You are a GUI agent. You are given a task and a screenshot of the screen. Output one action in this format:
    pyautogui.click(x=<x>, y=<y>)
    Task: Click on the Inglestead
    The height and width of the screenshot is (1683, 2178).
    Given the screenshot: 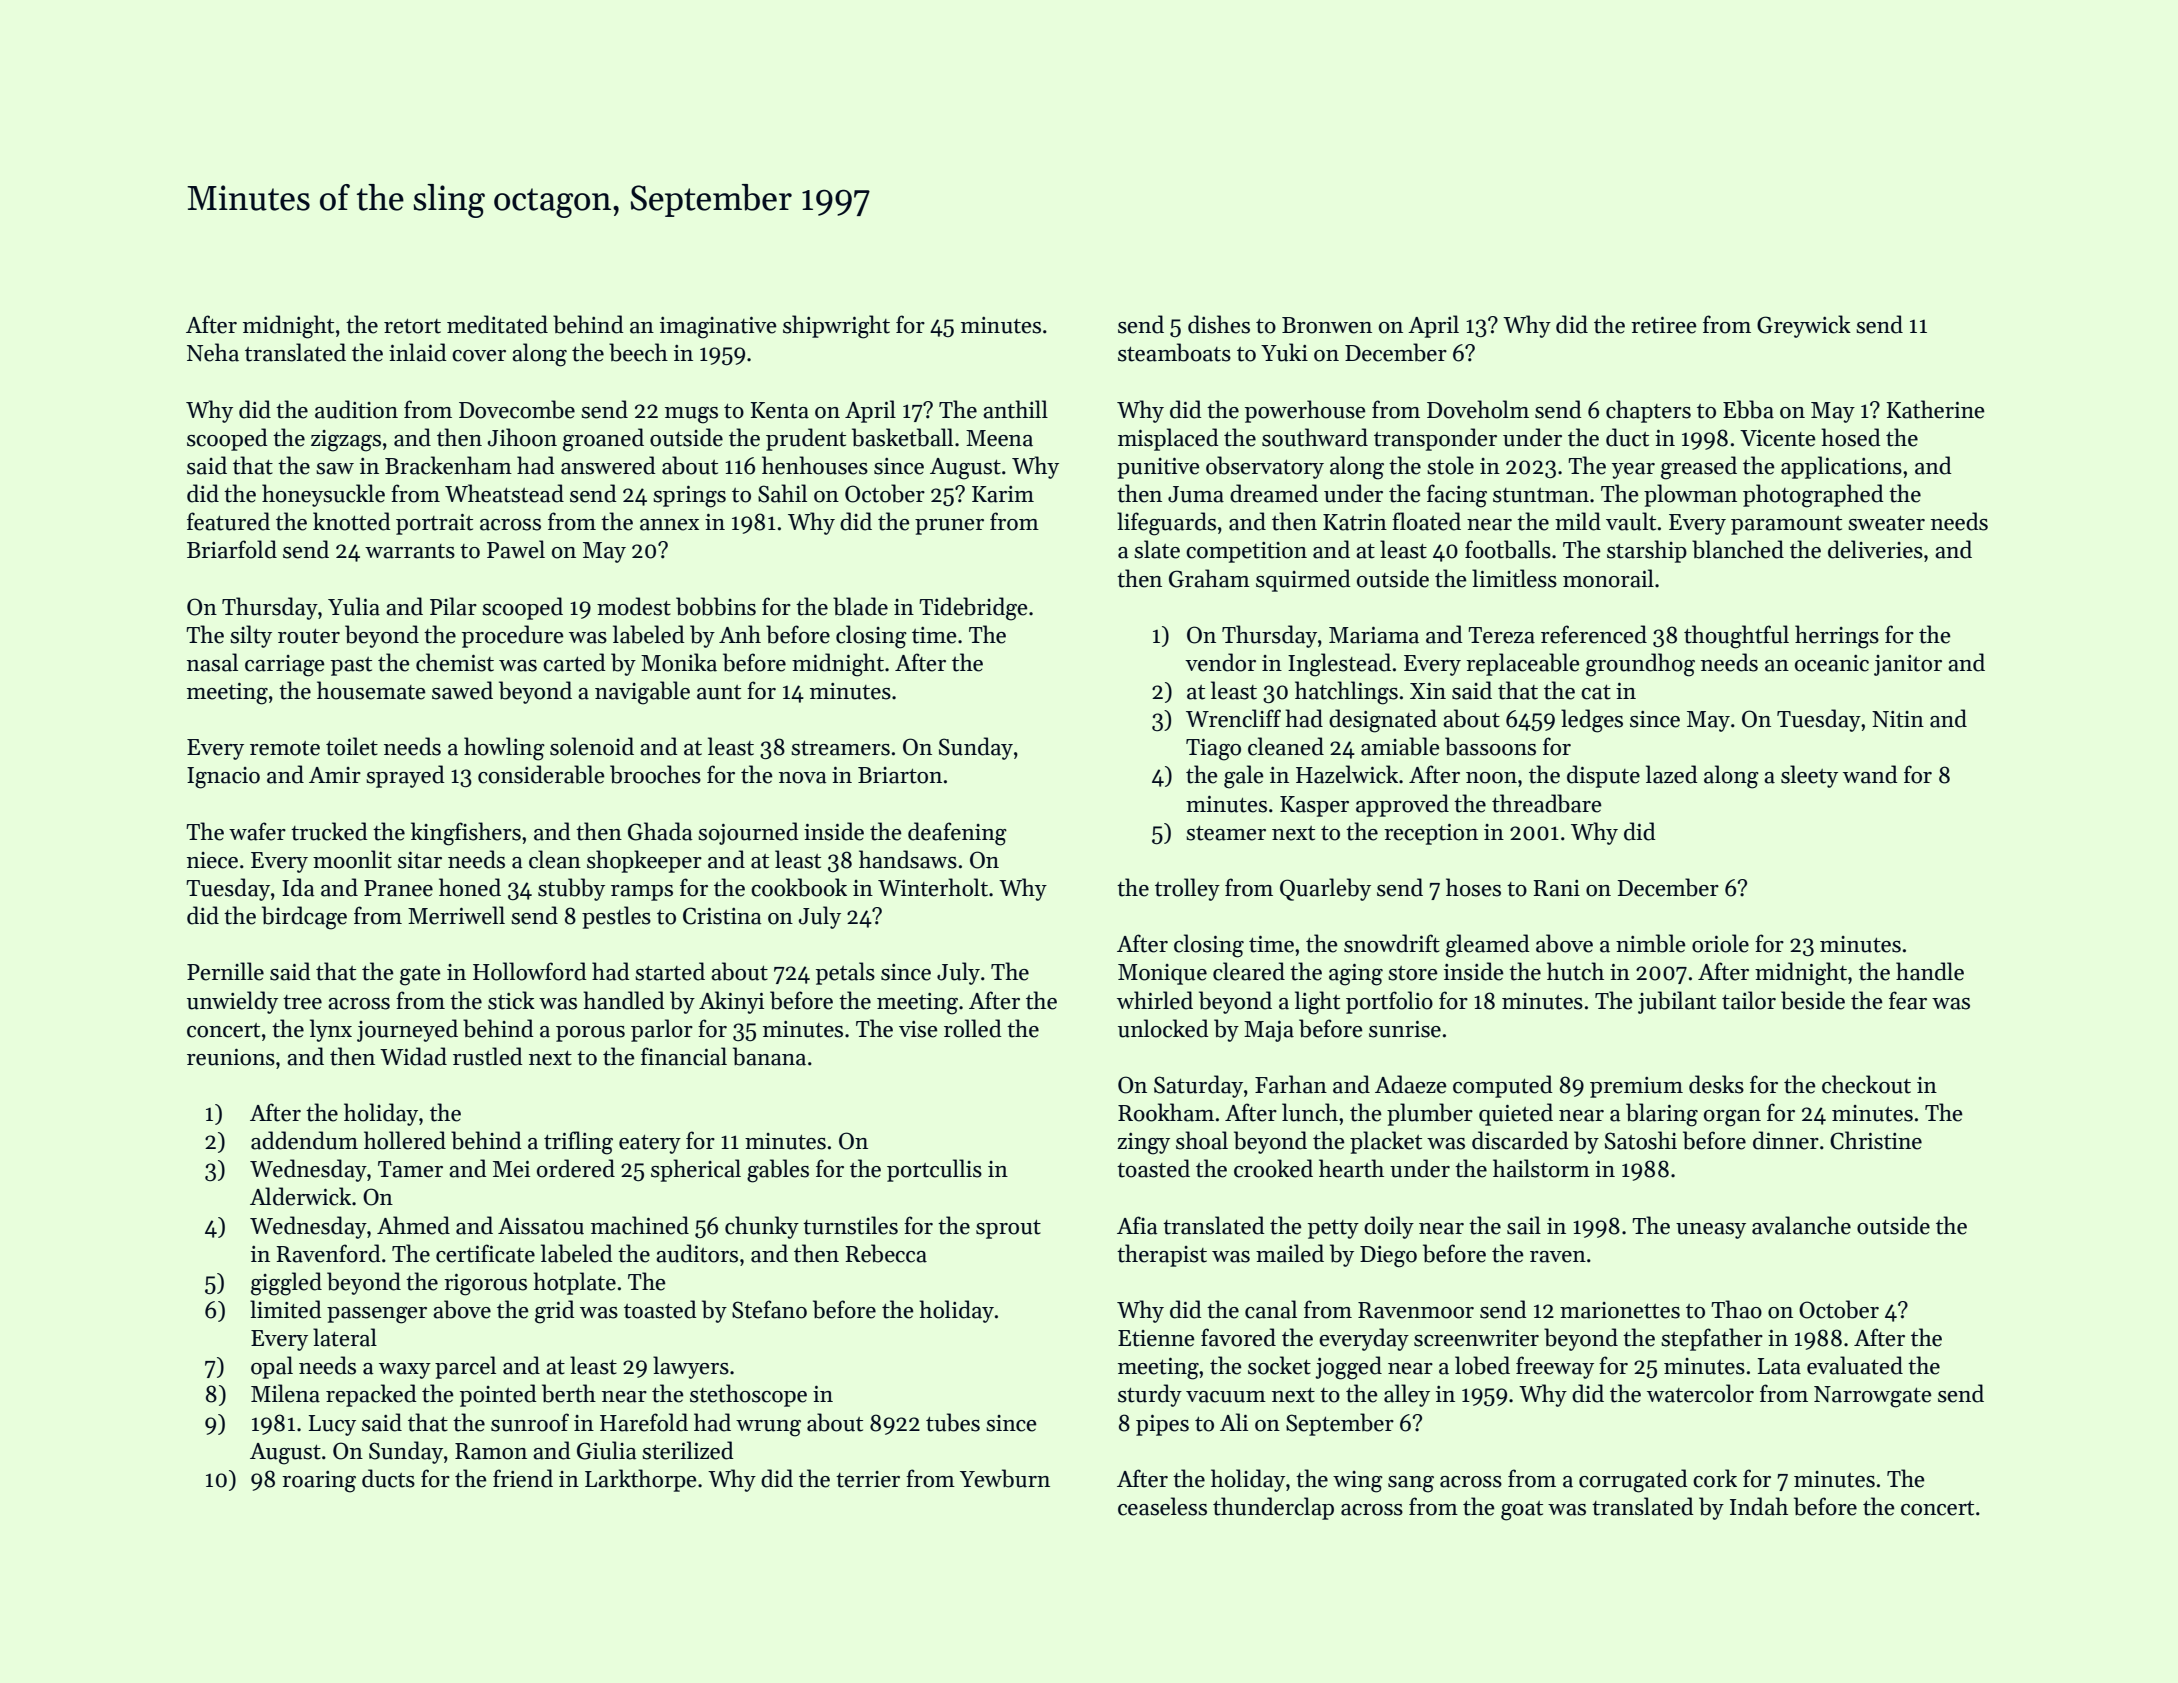 What is the action you would take?
    pyautogui.click(x=1339, y=665)
